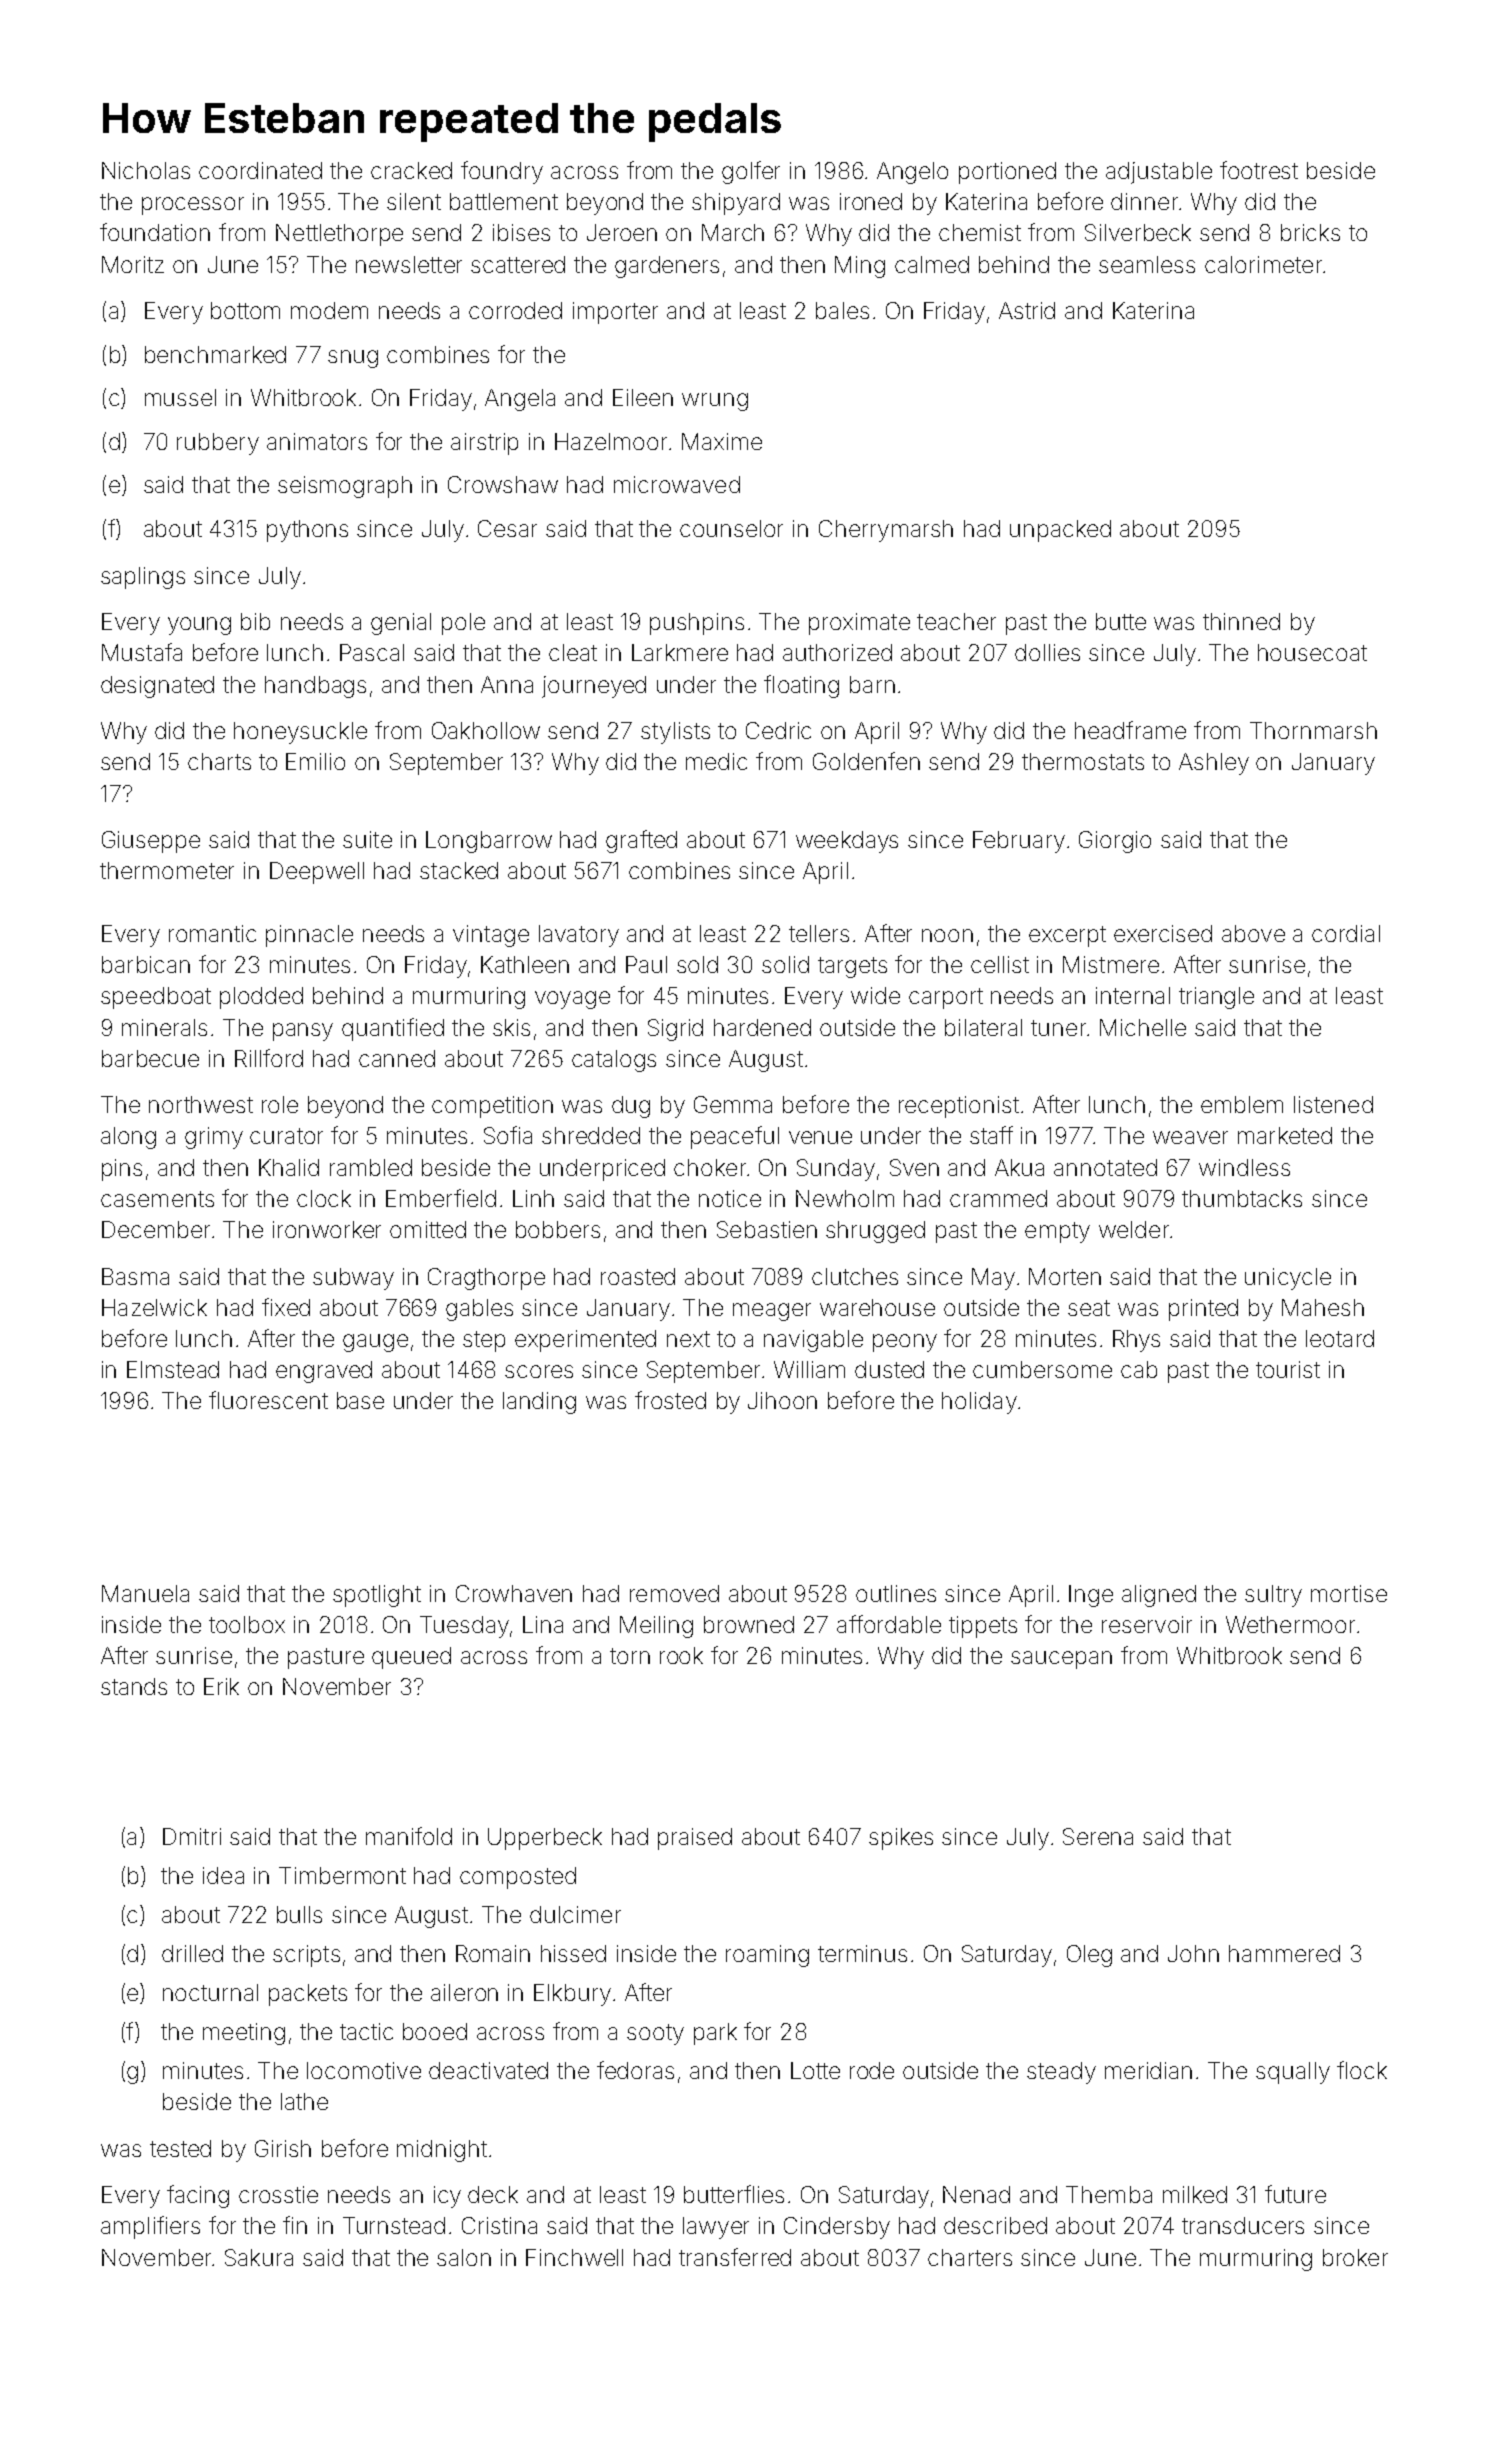 Image resolution: width=1496 pixels, height=2464 pixels. What do you see at coordinates (1130, 730) in the page?
I see `headframe` at bounding box center [1130, 730].
